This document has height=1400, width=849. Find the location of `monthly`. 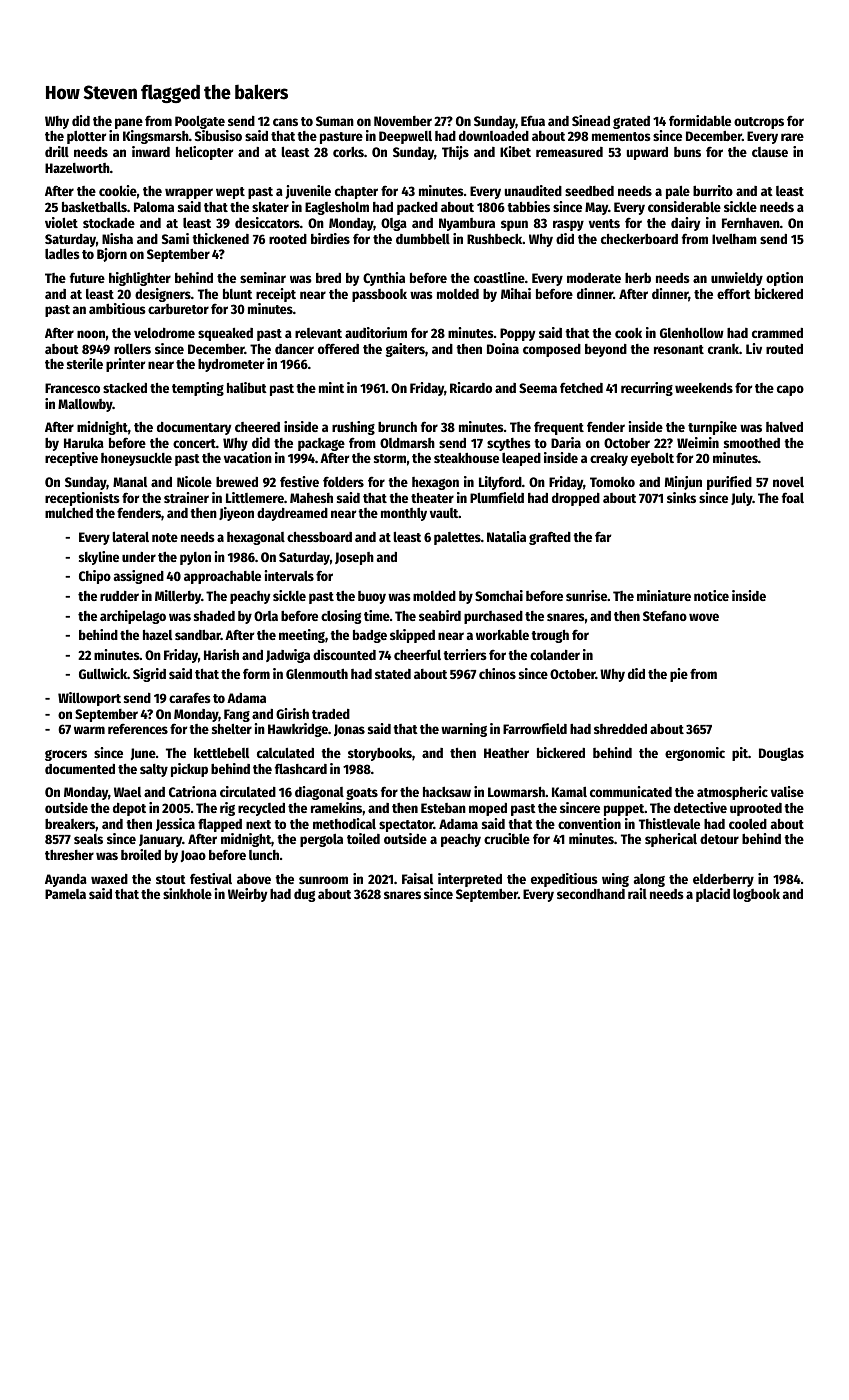

monthly is located at coordinates (404, 514).
